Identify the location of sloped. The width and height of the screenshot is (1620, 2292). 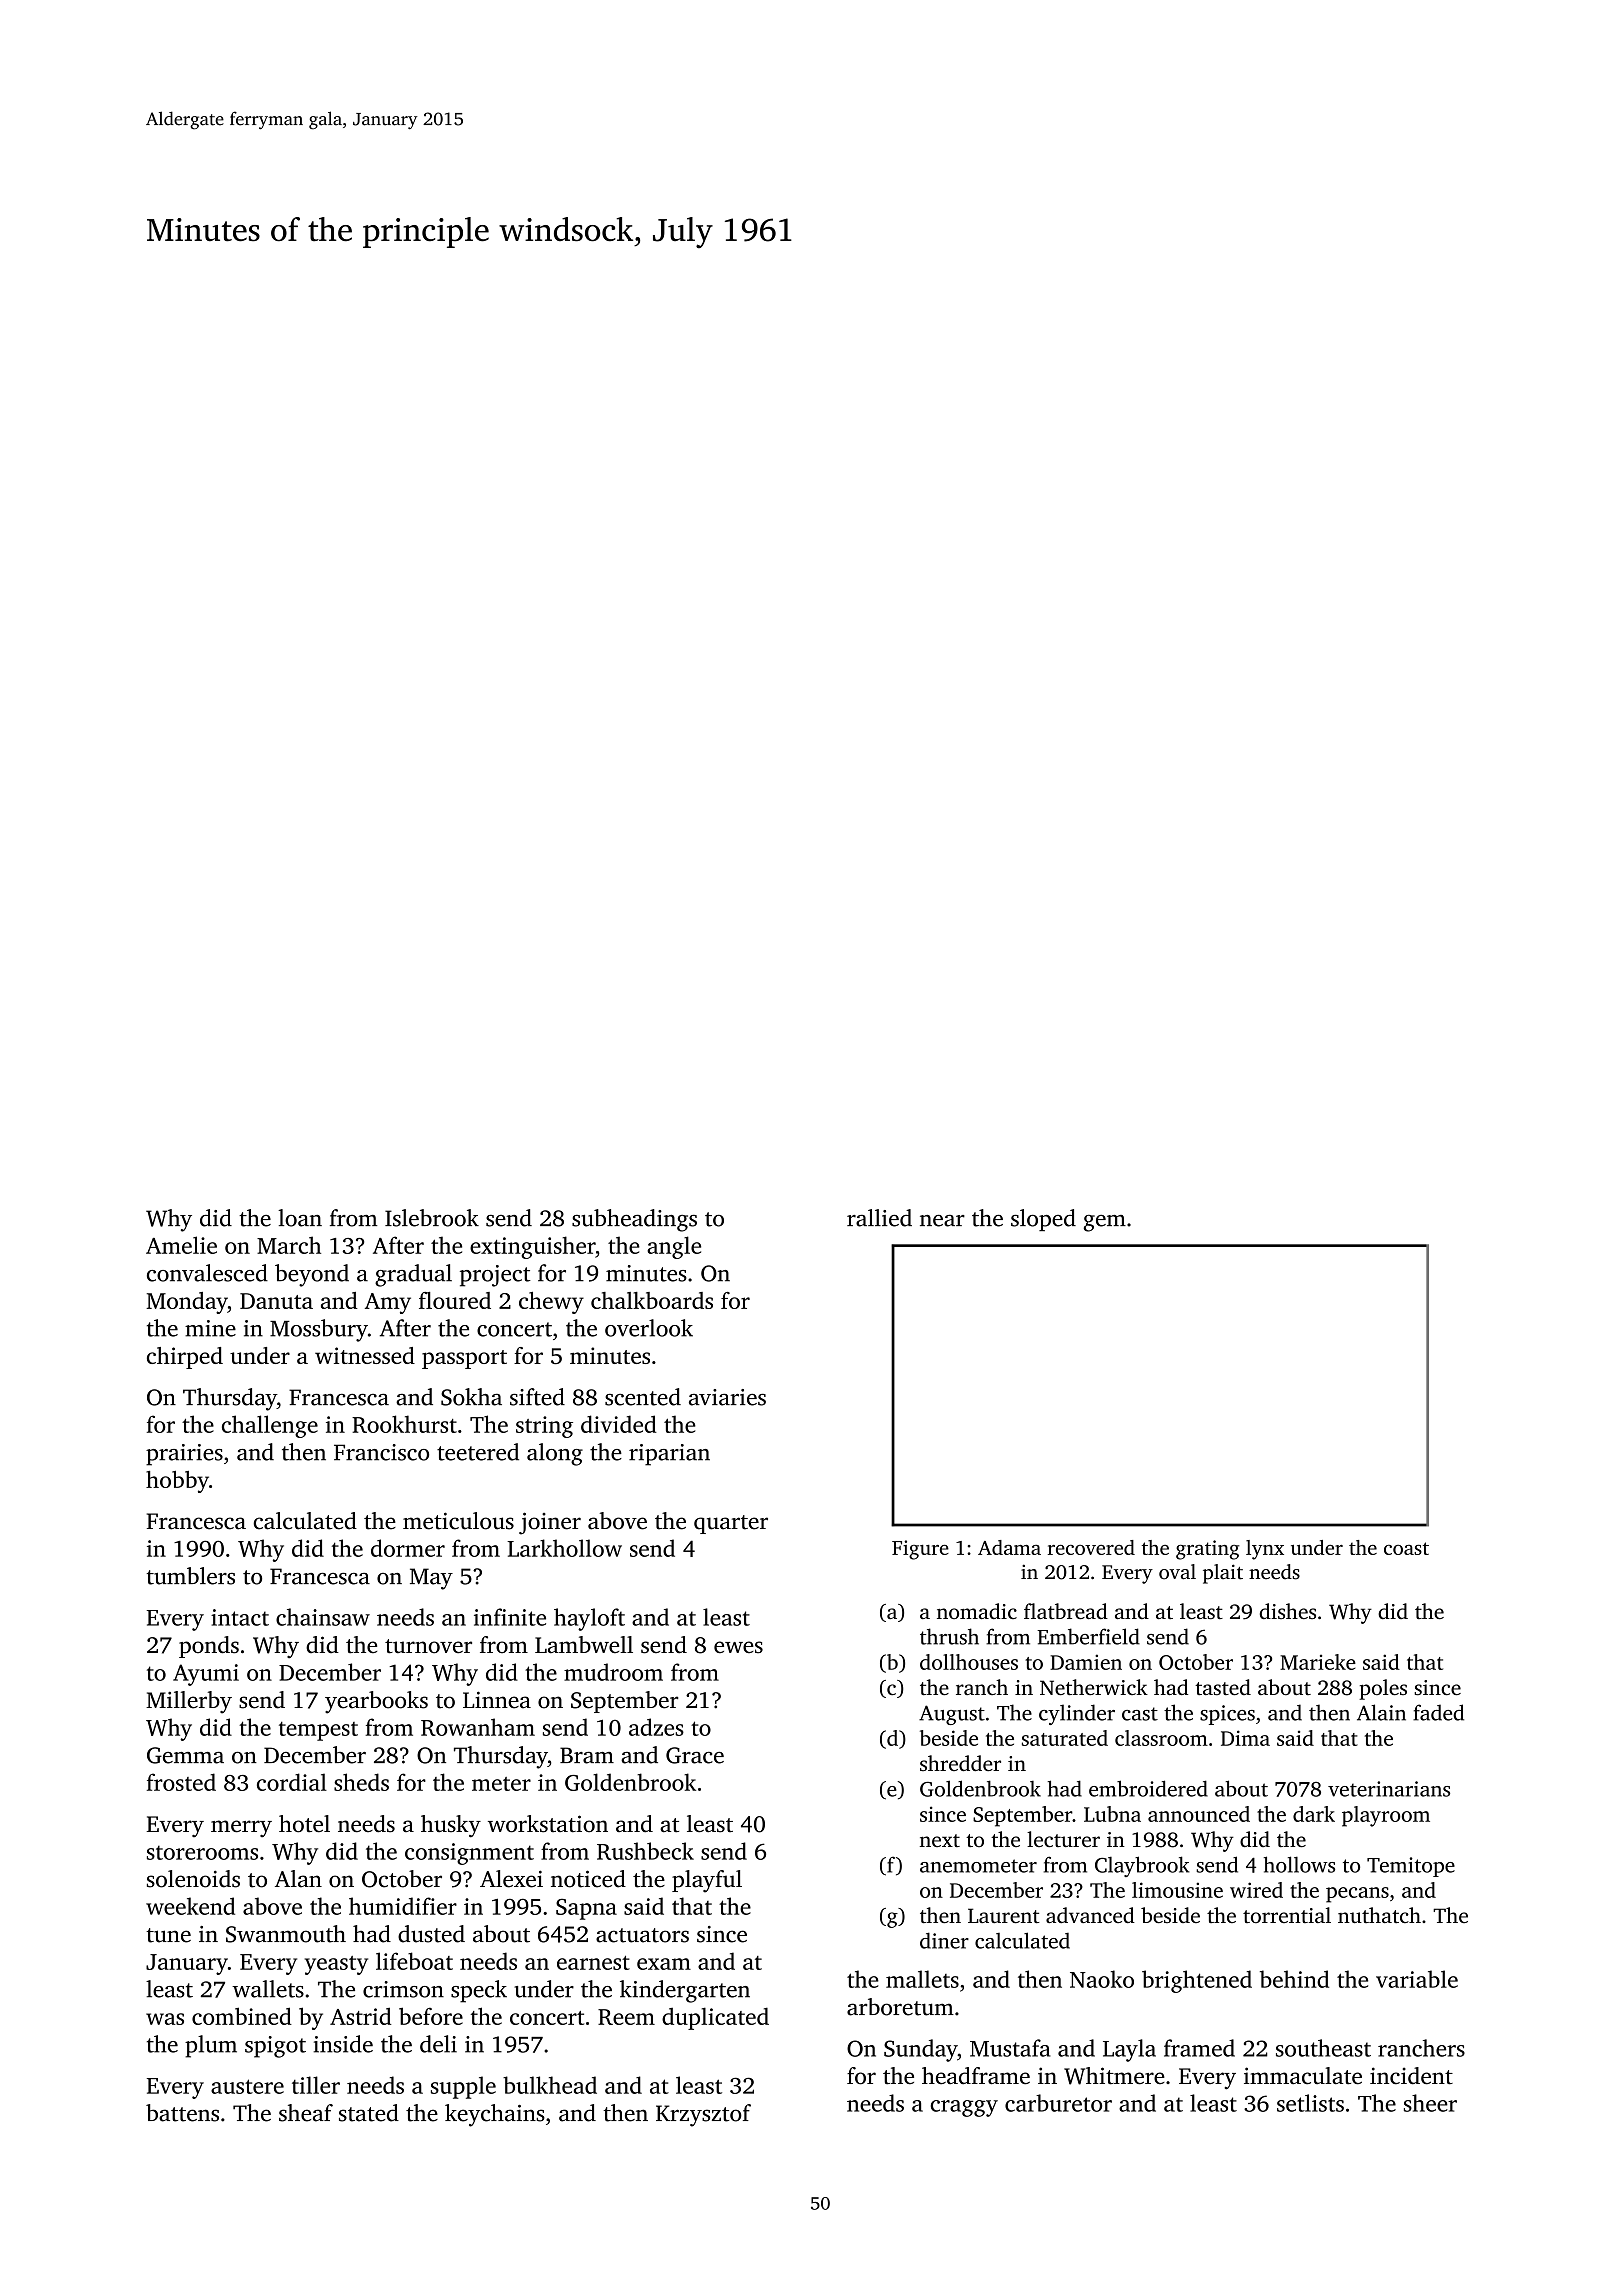
(1043, 1220).
